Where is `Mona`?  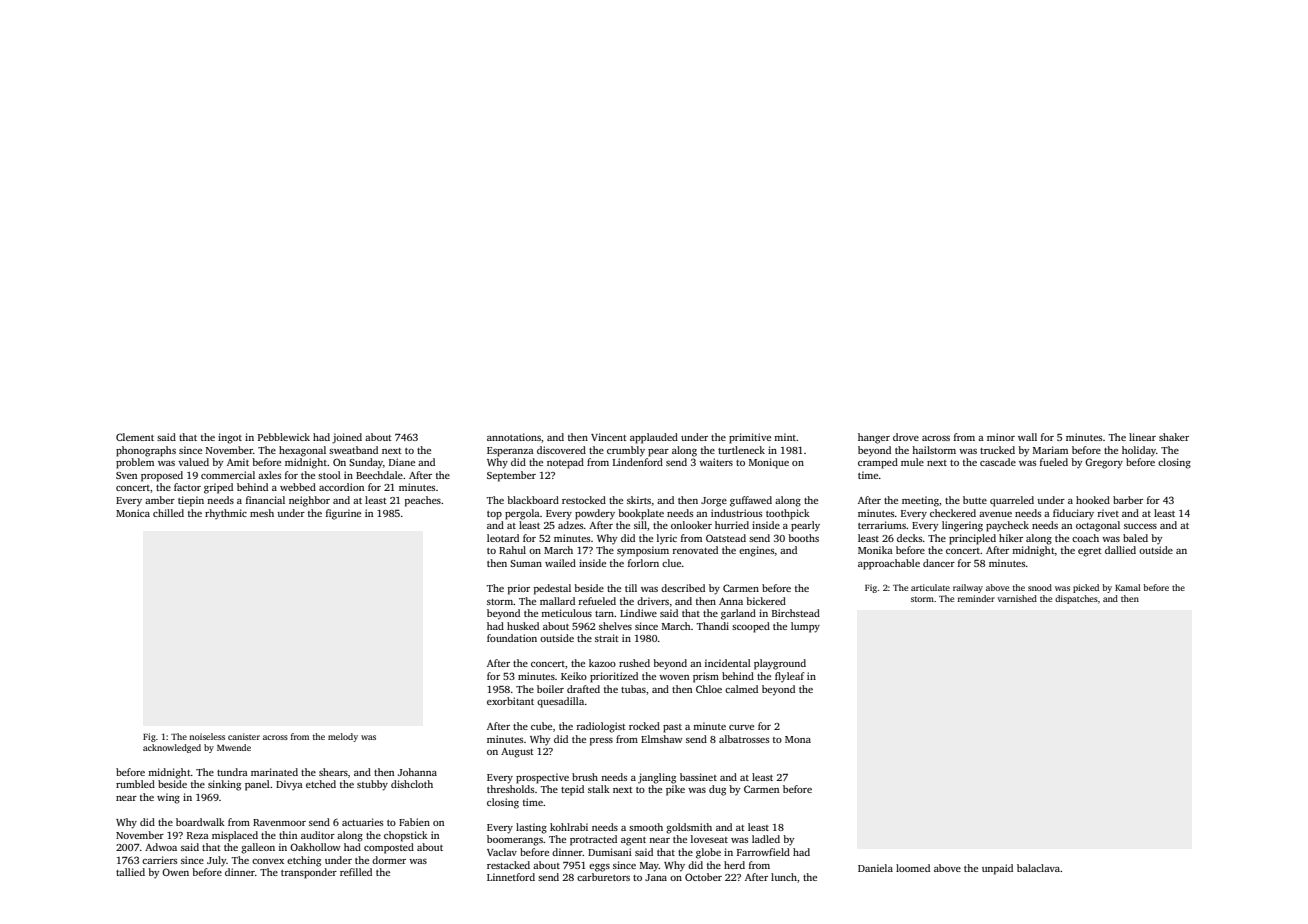 Mona is located at coordinates (798, 739).
